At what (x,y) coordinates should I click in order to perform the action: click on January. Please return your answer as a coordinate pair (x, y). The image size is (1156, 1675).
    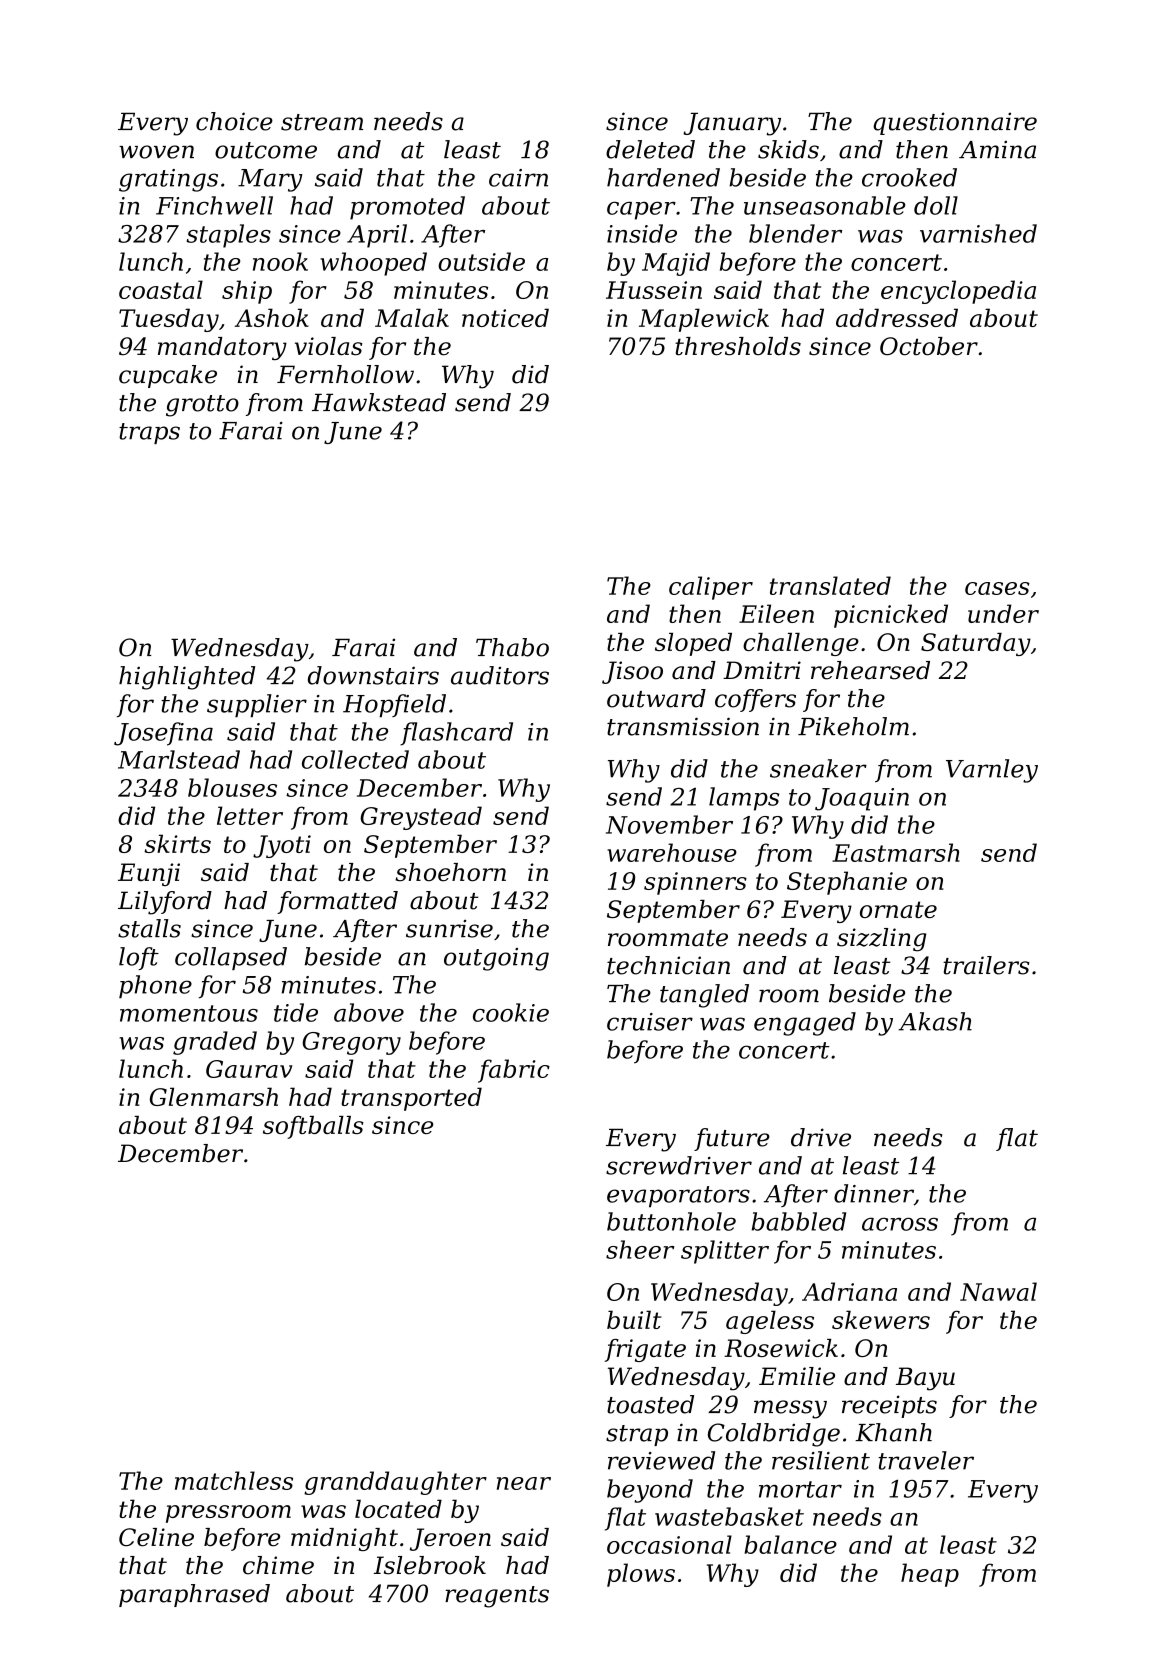
    Looking at the image, I should click on (732, 124).
